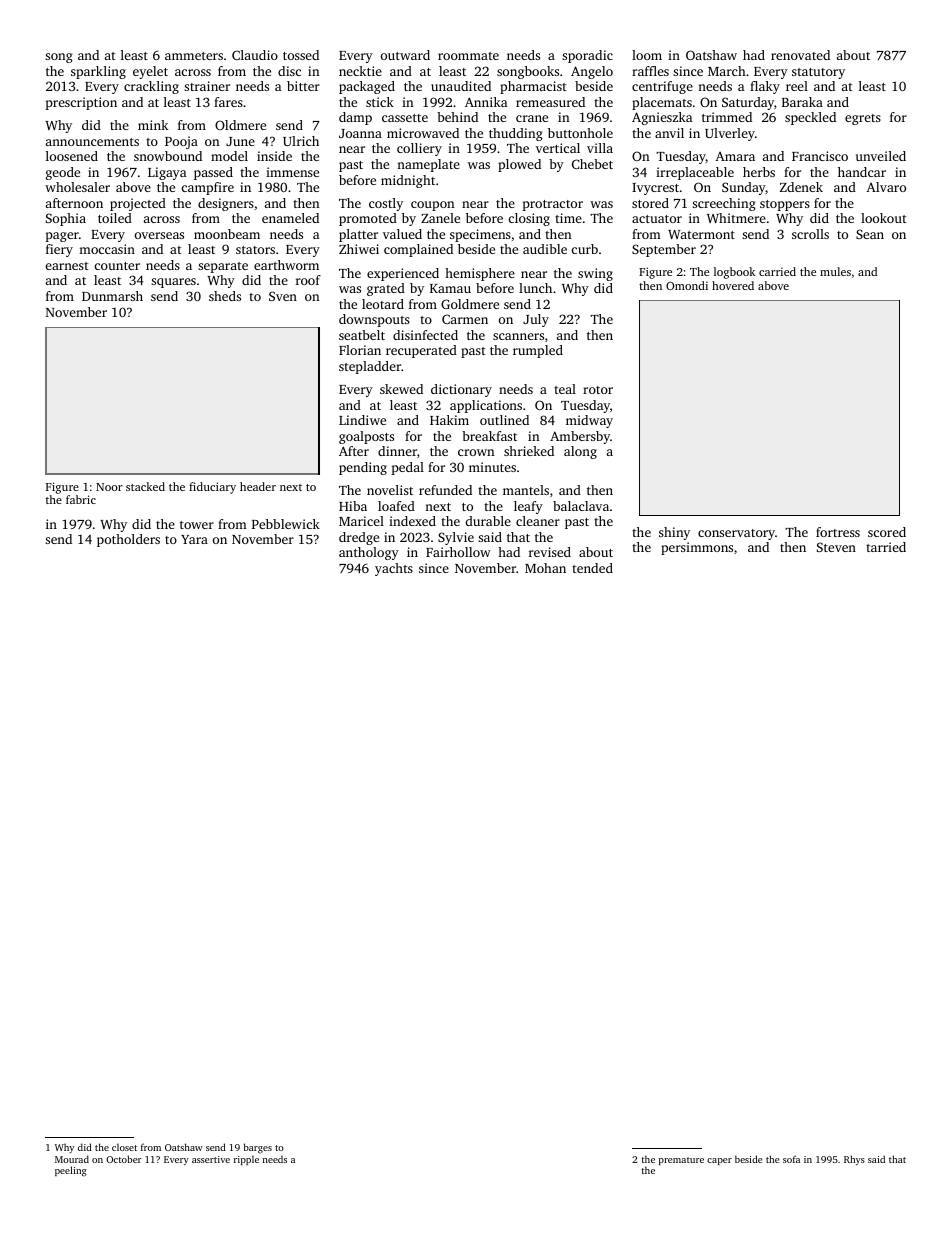 This screenshot has width=952, height=1233. Describe the element at coordinates (587, 56) in the screenshot. I see `sporadic` at that location.
